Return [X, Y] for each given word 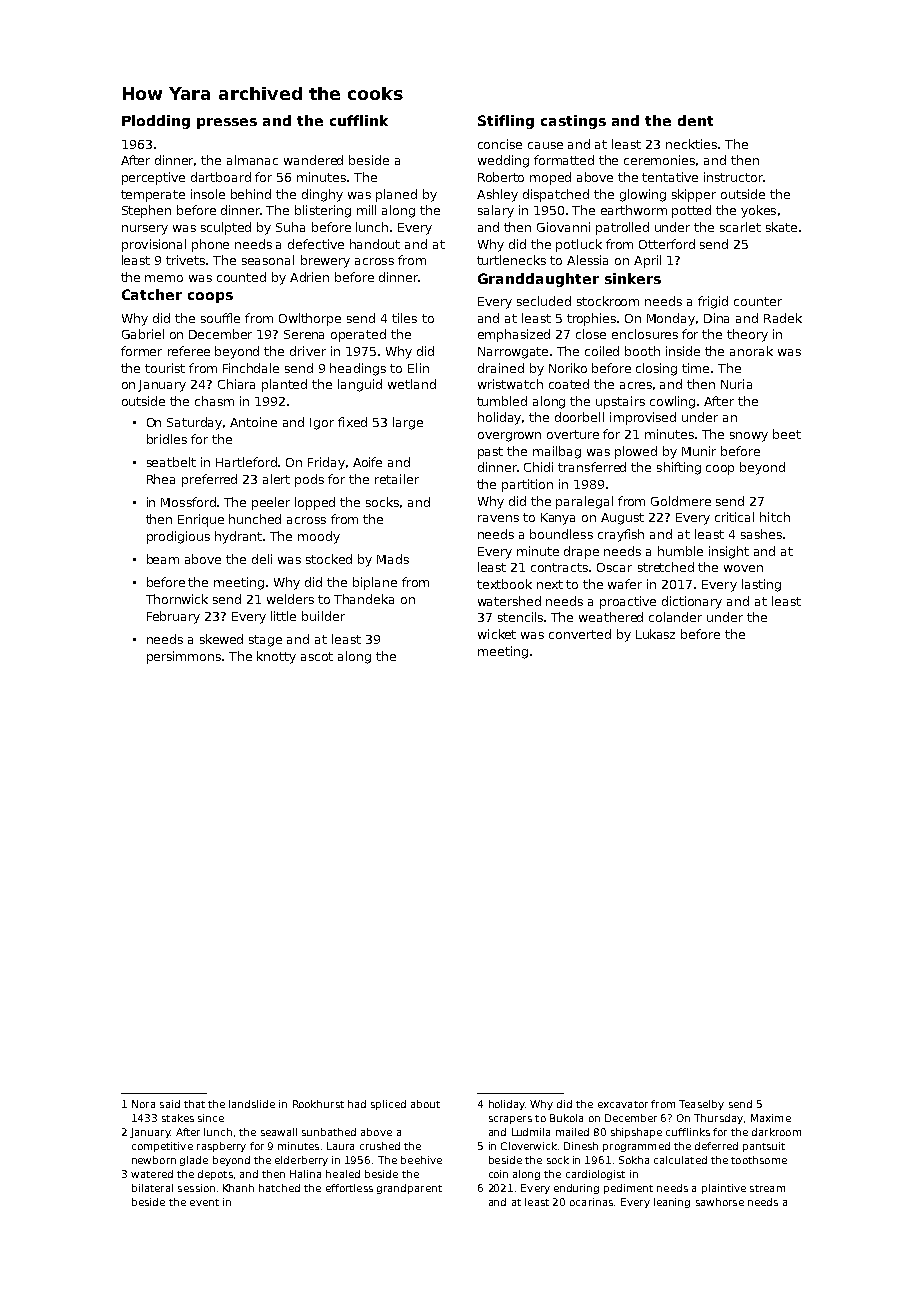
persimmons [185, 657]
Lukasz [655, 634]
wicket [497, 634]
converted [580, 634]
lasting [761, 585]
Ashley [497, 195]
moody [319, 537]
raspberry [221, 1147]
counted [241, 277]
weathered [611, 617]
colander [675, 617]
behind [251, 194]
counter [758, 301]
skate [781, 227]
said [170, 1104]
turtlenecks [511, 260]
